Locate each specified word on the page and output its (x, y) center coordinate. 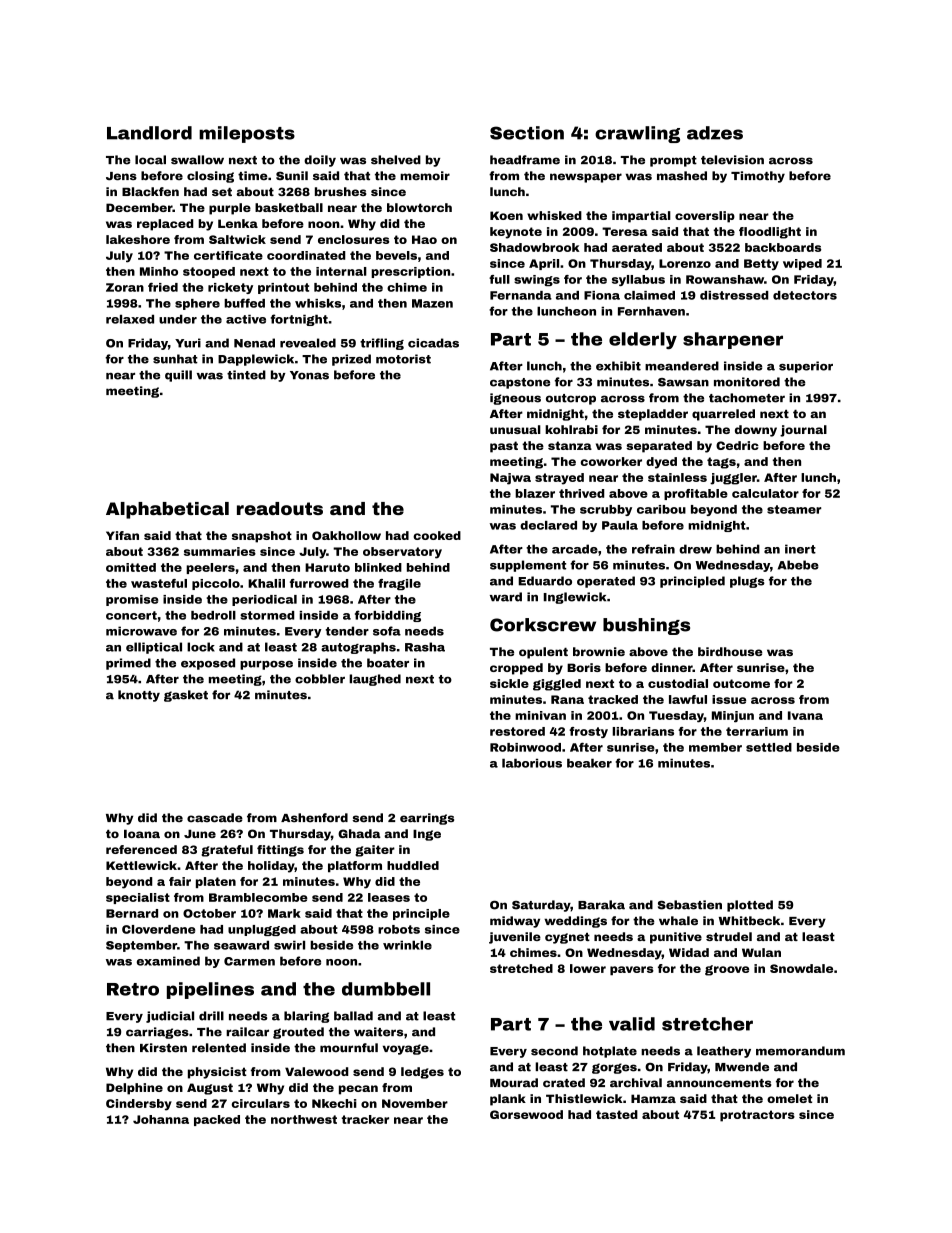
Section (527, 133)
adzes (715, 133)
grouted (298, 1033)
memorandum (800, 1051)
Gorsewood (526, 1114)
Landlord (149, 133)
